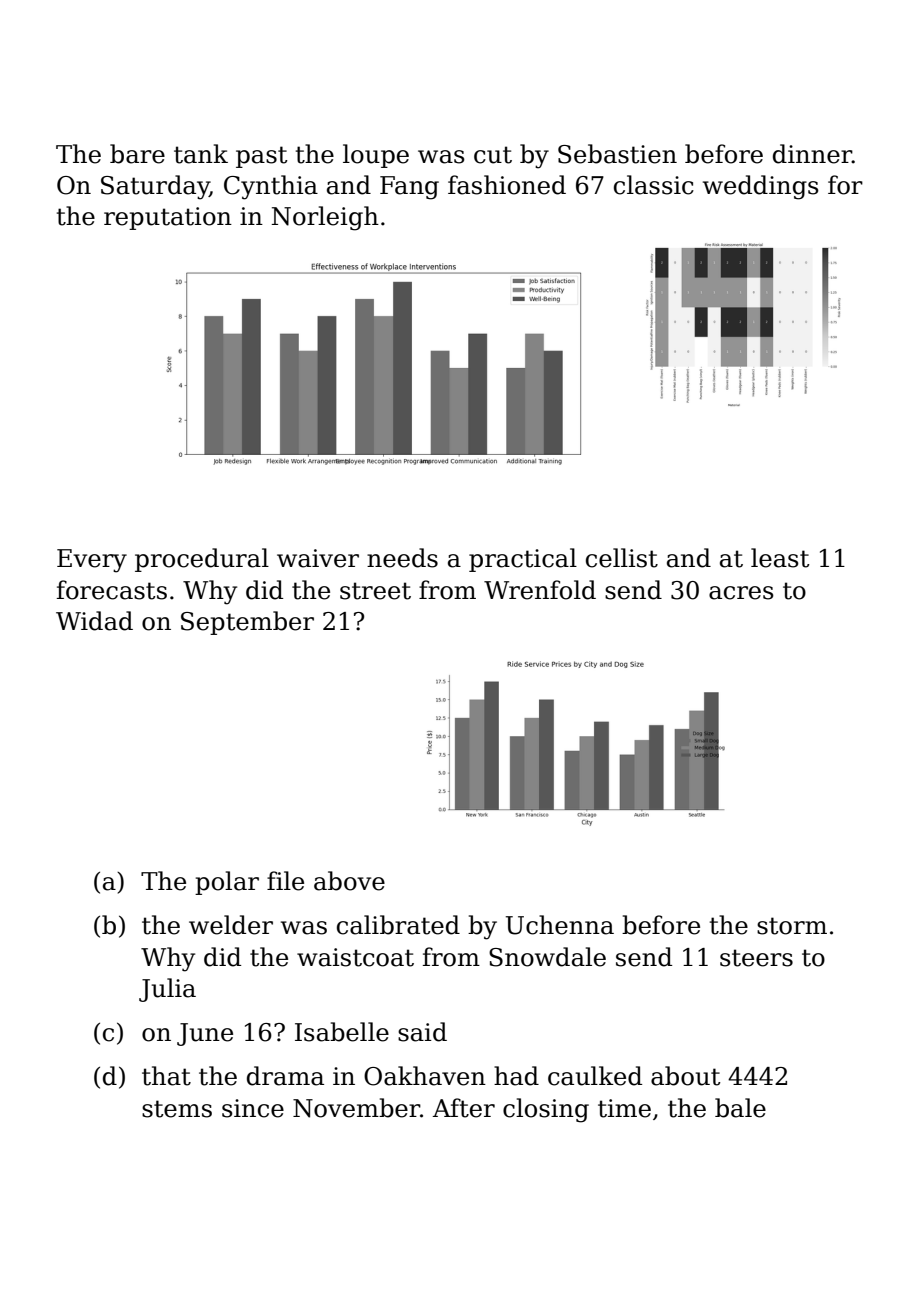 The width and height of the screenshot is (924, 1311). What do you see at coordinates (422, 1032) in the screenshot?
I see `said` at bounding box center [422, 1032].
